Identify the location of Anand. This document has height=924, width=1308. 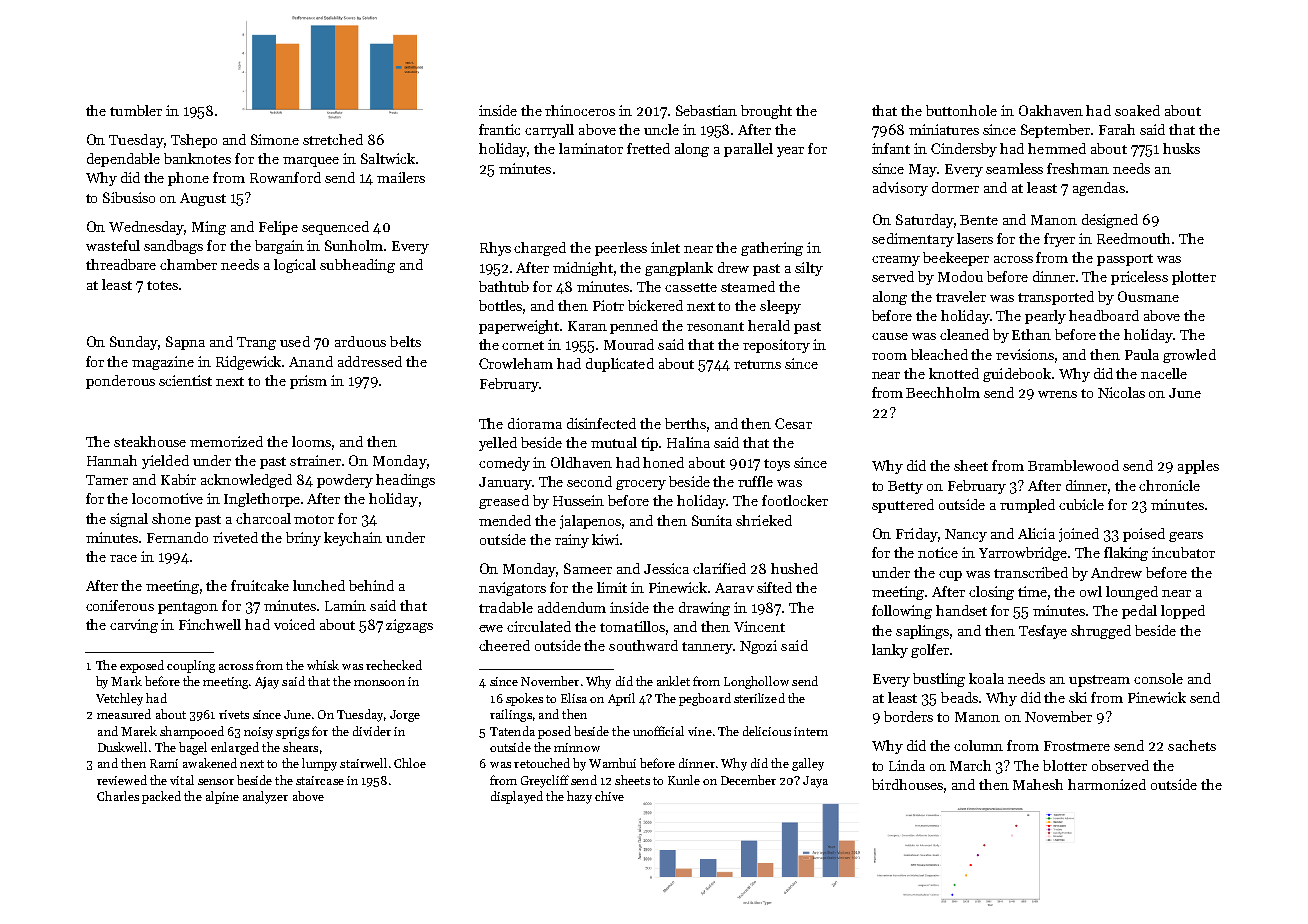
(311, 361).
